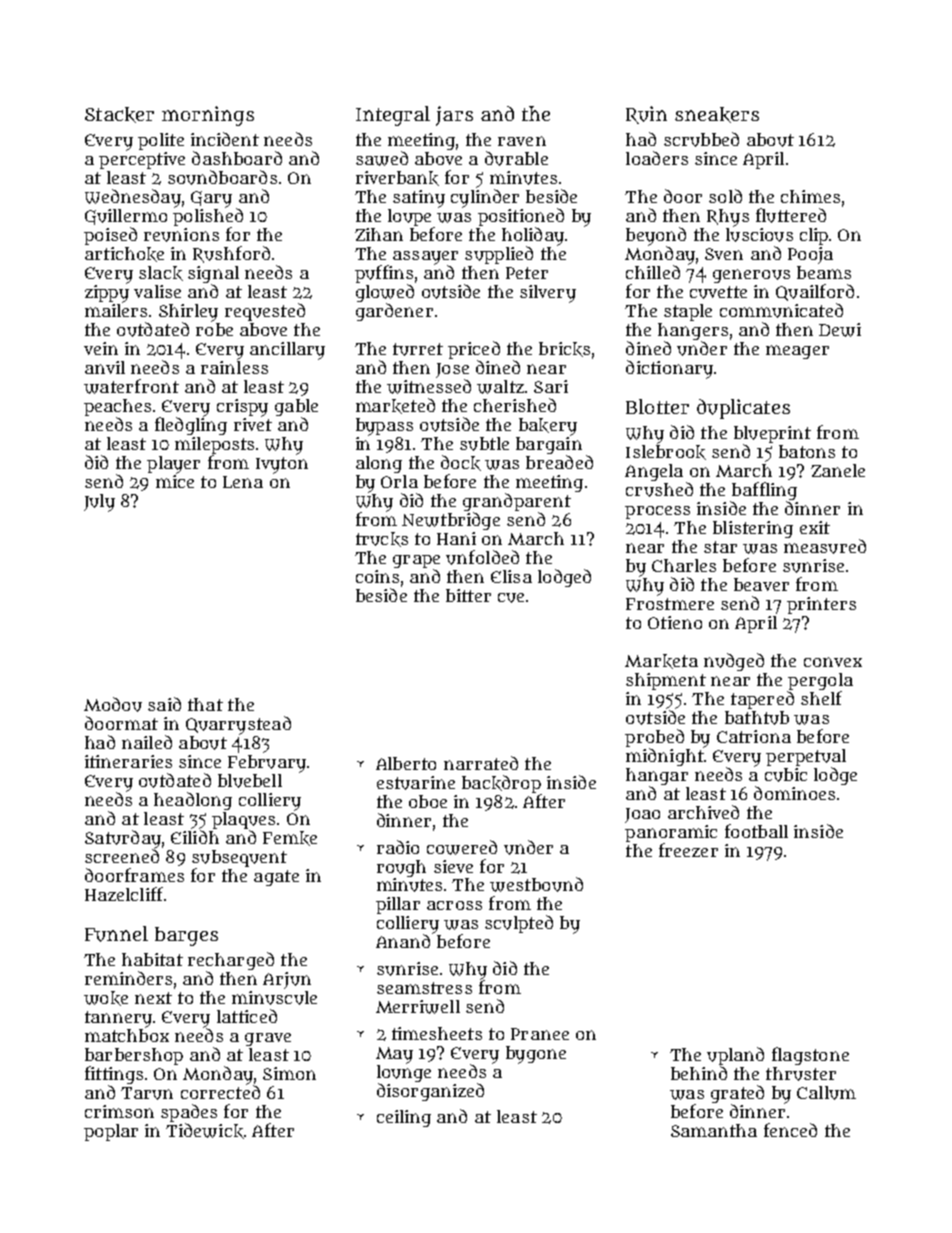 This screenshot has height=1233, width=952. Describe the element at coordinates (522, 141) in the screenshot. I see `raven` at that location.
